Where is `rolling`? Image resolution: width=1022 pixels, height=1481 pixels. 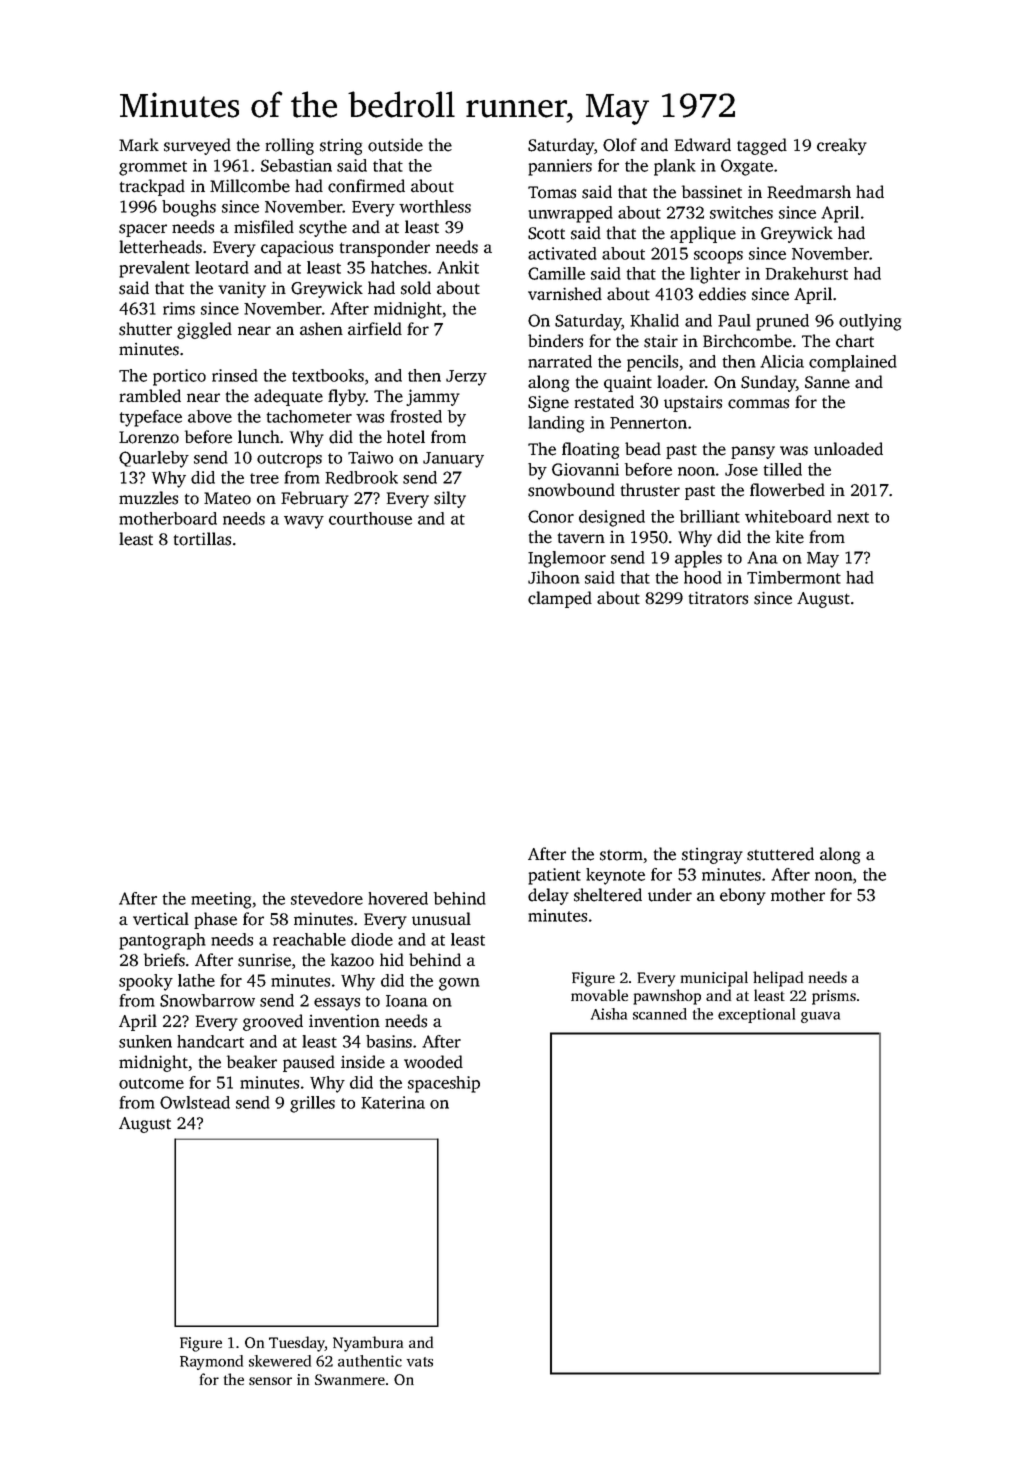
rolling is located at coordinates (290, 146).
